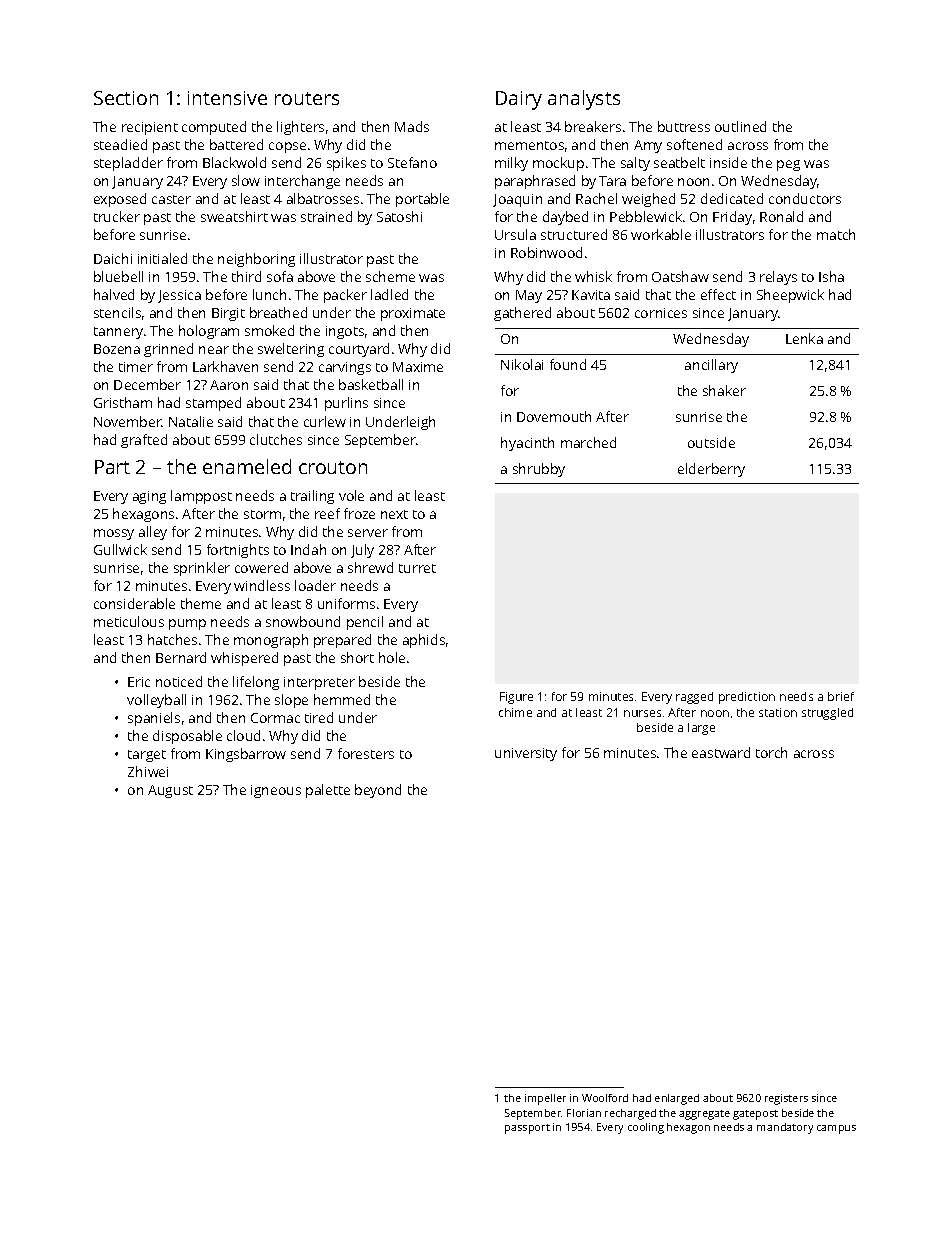 This screenshot has width=952, height=1233. Describe the element at coordinates (740, 126) in the screenshot. I see `outlined` at that location.
